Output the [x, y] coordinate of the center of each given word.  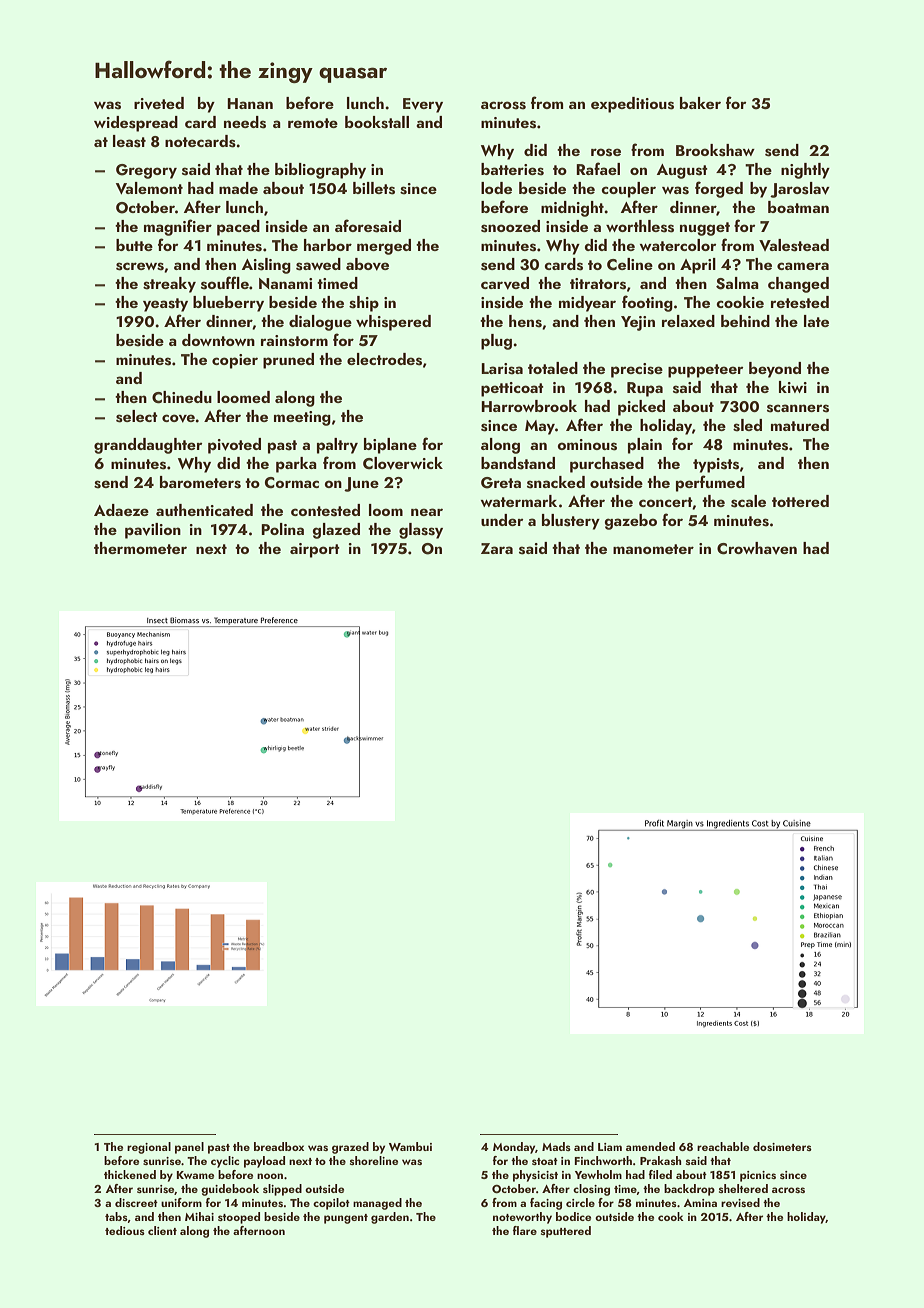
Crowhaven [757, 548]
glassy [421, 531]
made [238, 188]
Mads [556, 1146]
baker [700, 103]
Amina [700, 1203]
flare [525, 1230]
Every [423, 105]
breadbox [279, 1146]
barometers [200, 482]
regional [149, 1148]
